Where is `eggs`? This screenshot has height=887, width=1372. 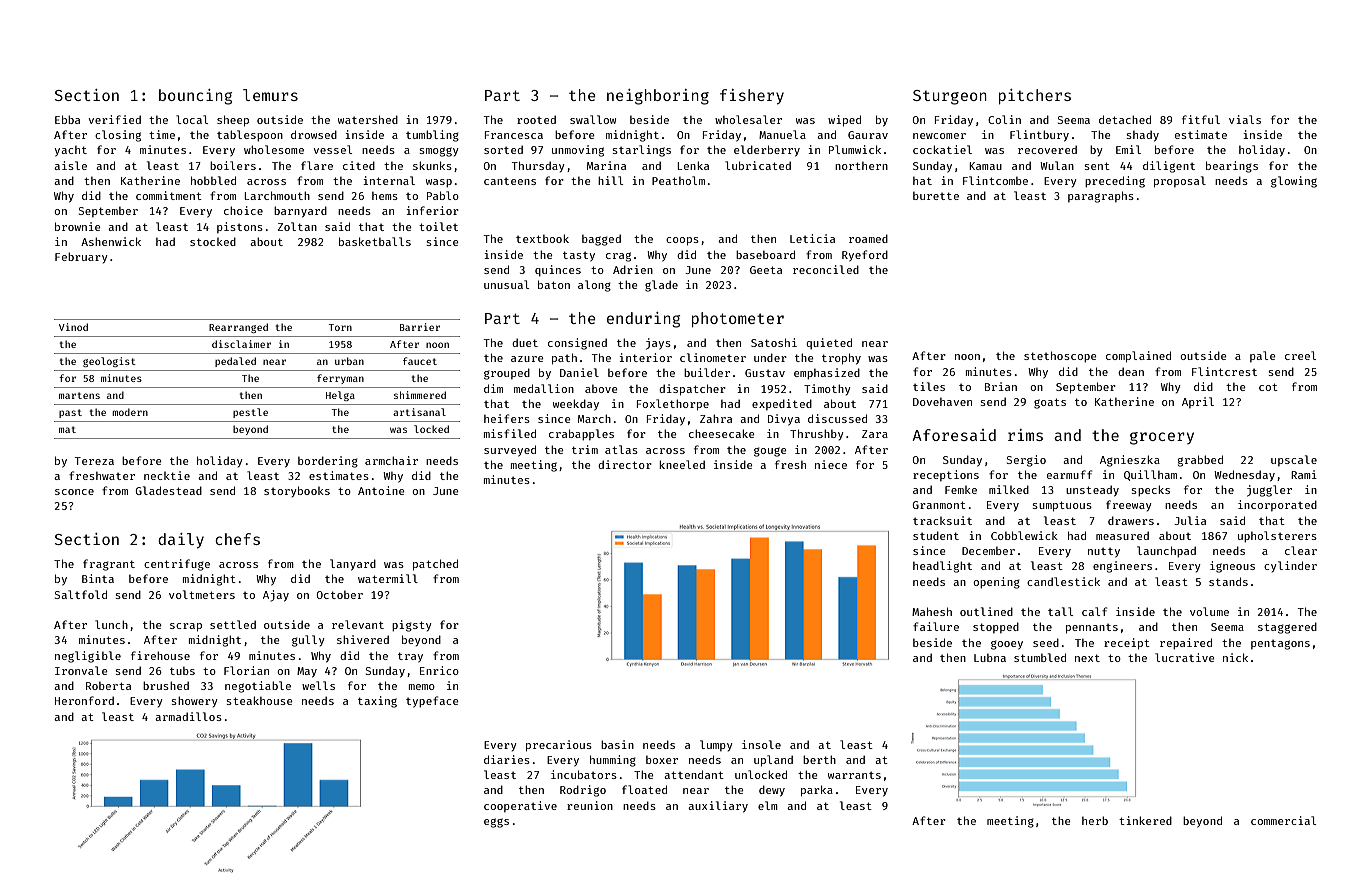
eggs is located at coordinates (496, 823).
